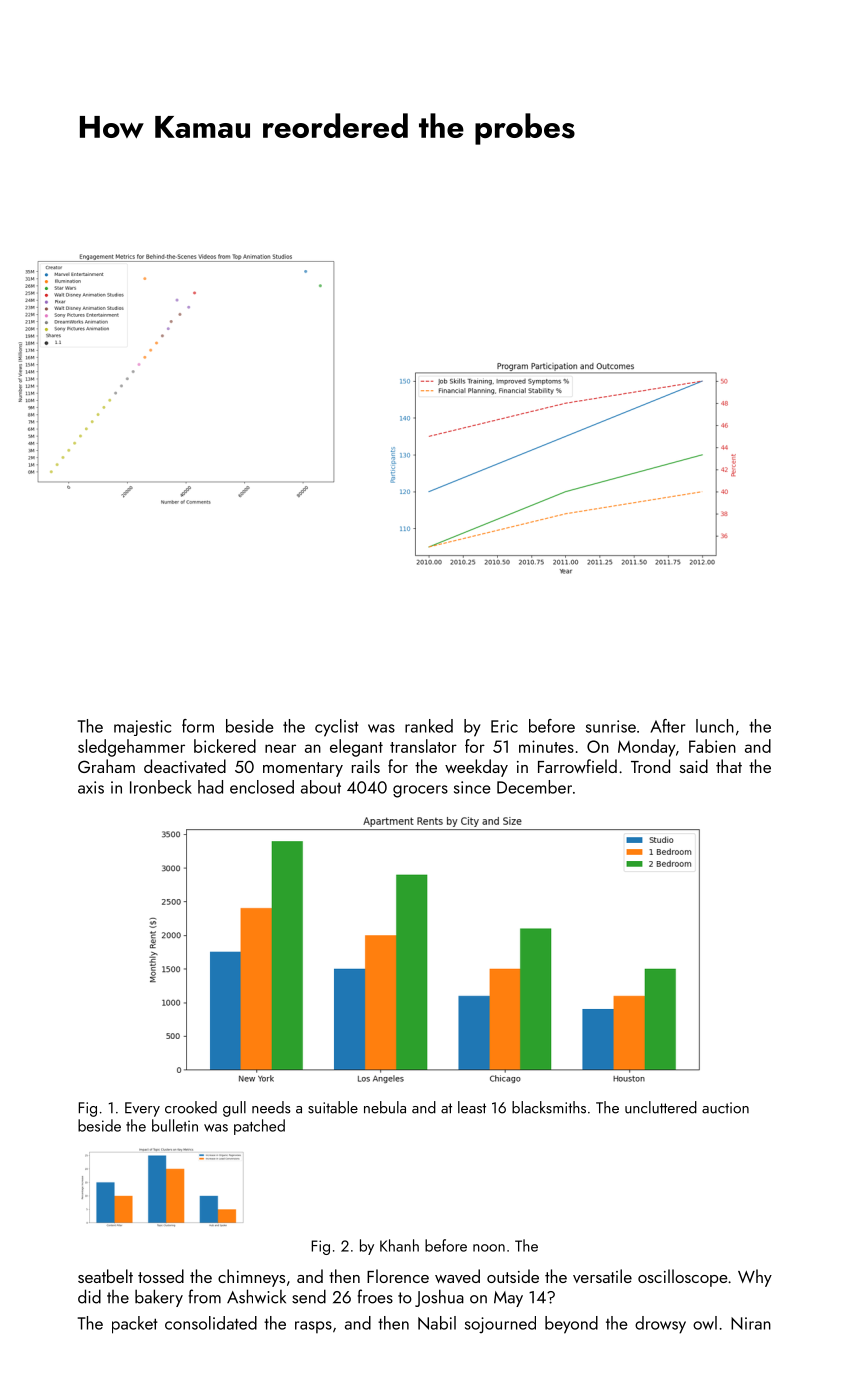  I want to click on nebula, so click(385, 1107).
